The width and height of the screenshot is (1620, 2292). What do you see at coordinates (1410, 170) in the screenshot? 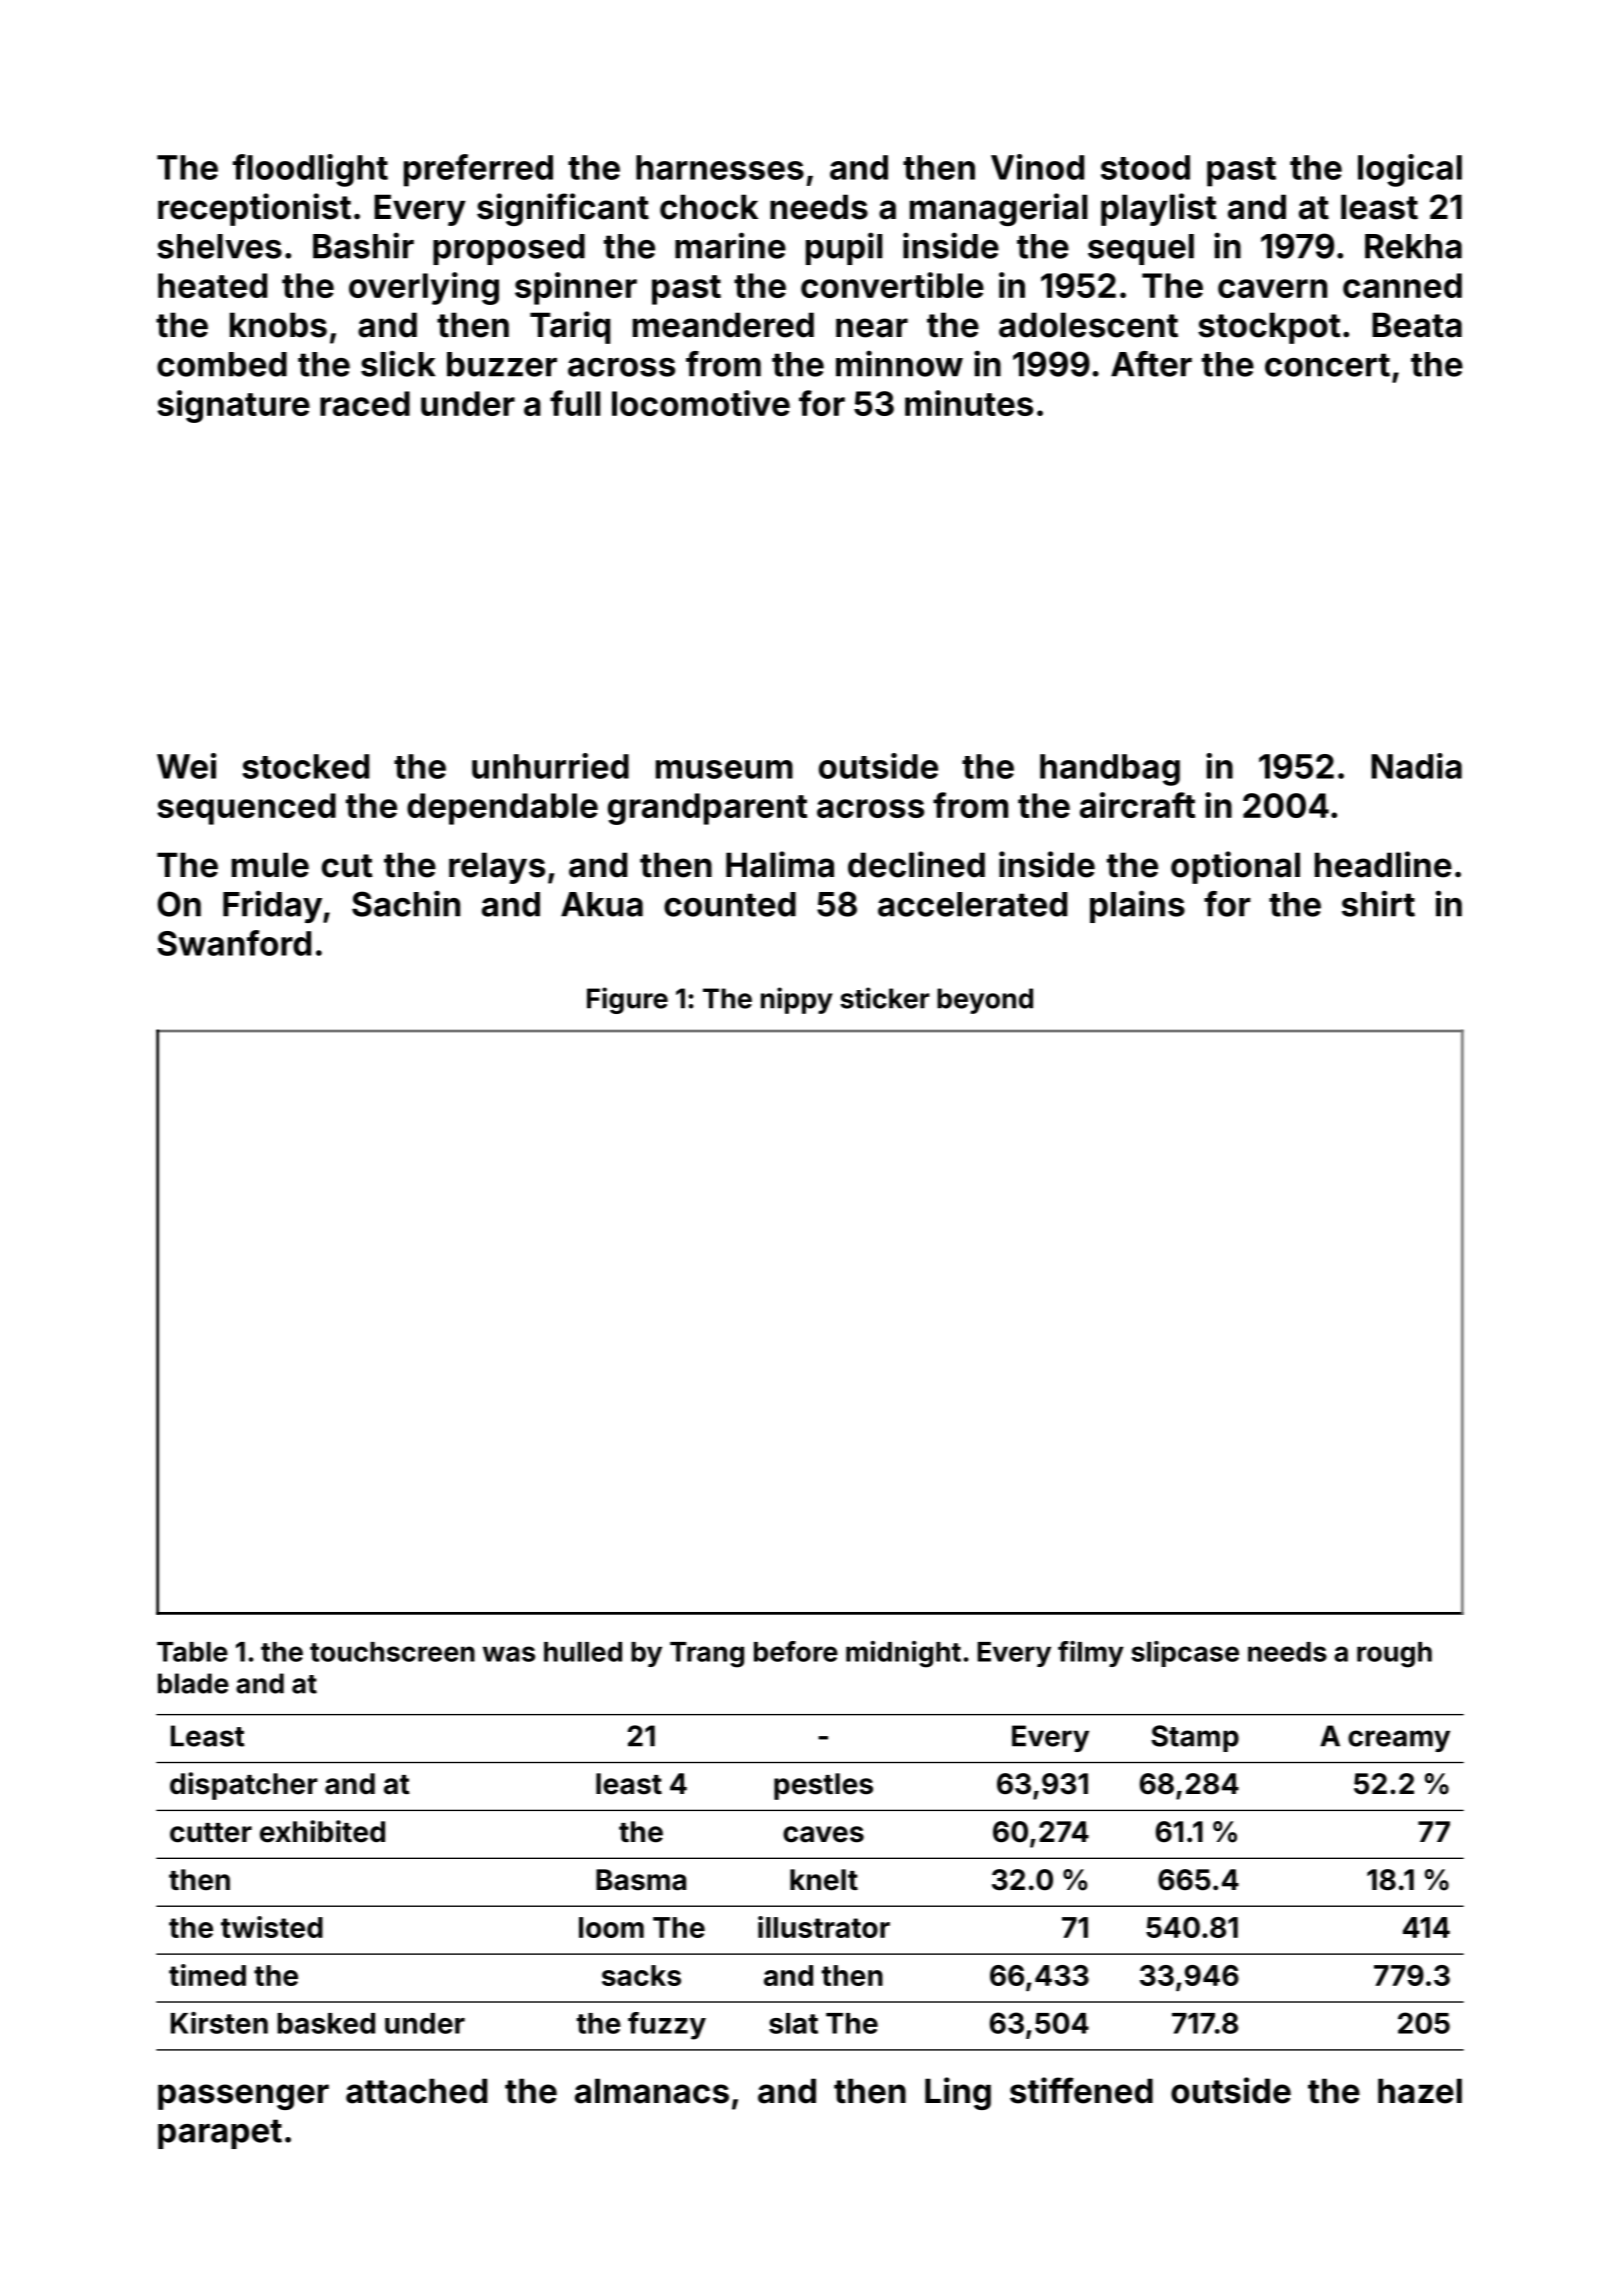
I see `logical` at bounding box center [1410, 170].
